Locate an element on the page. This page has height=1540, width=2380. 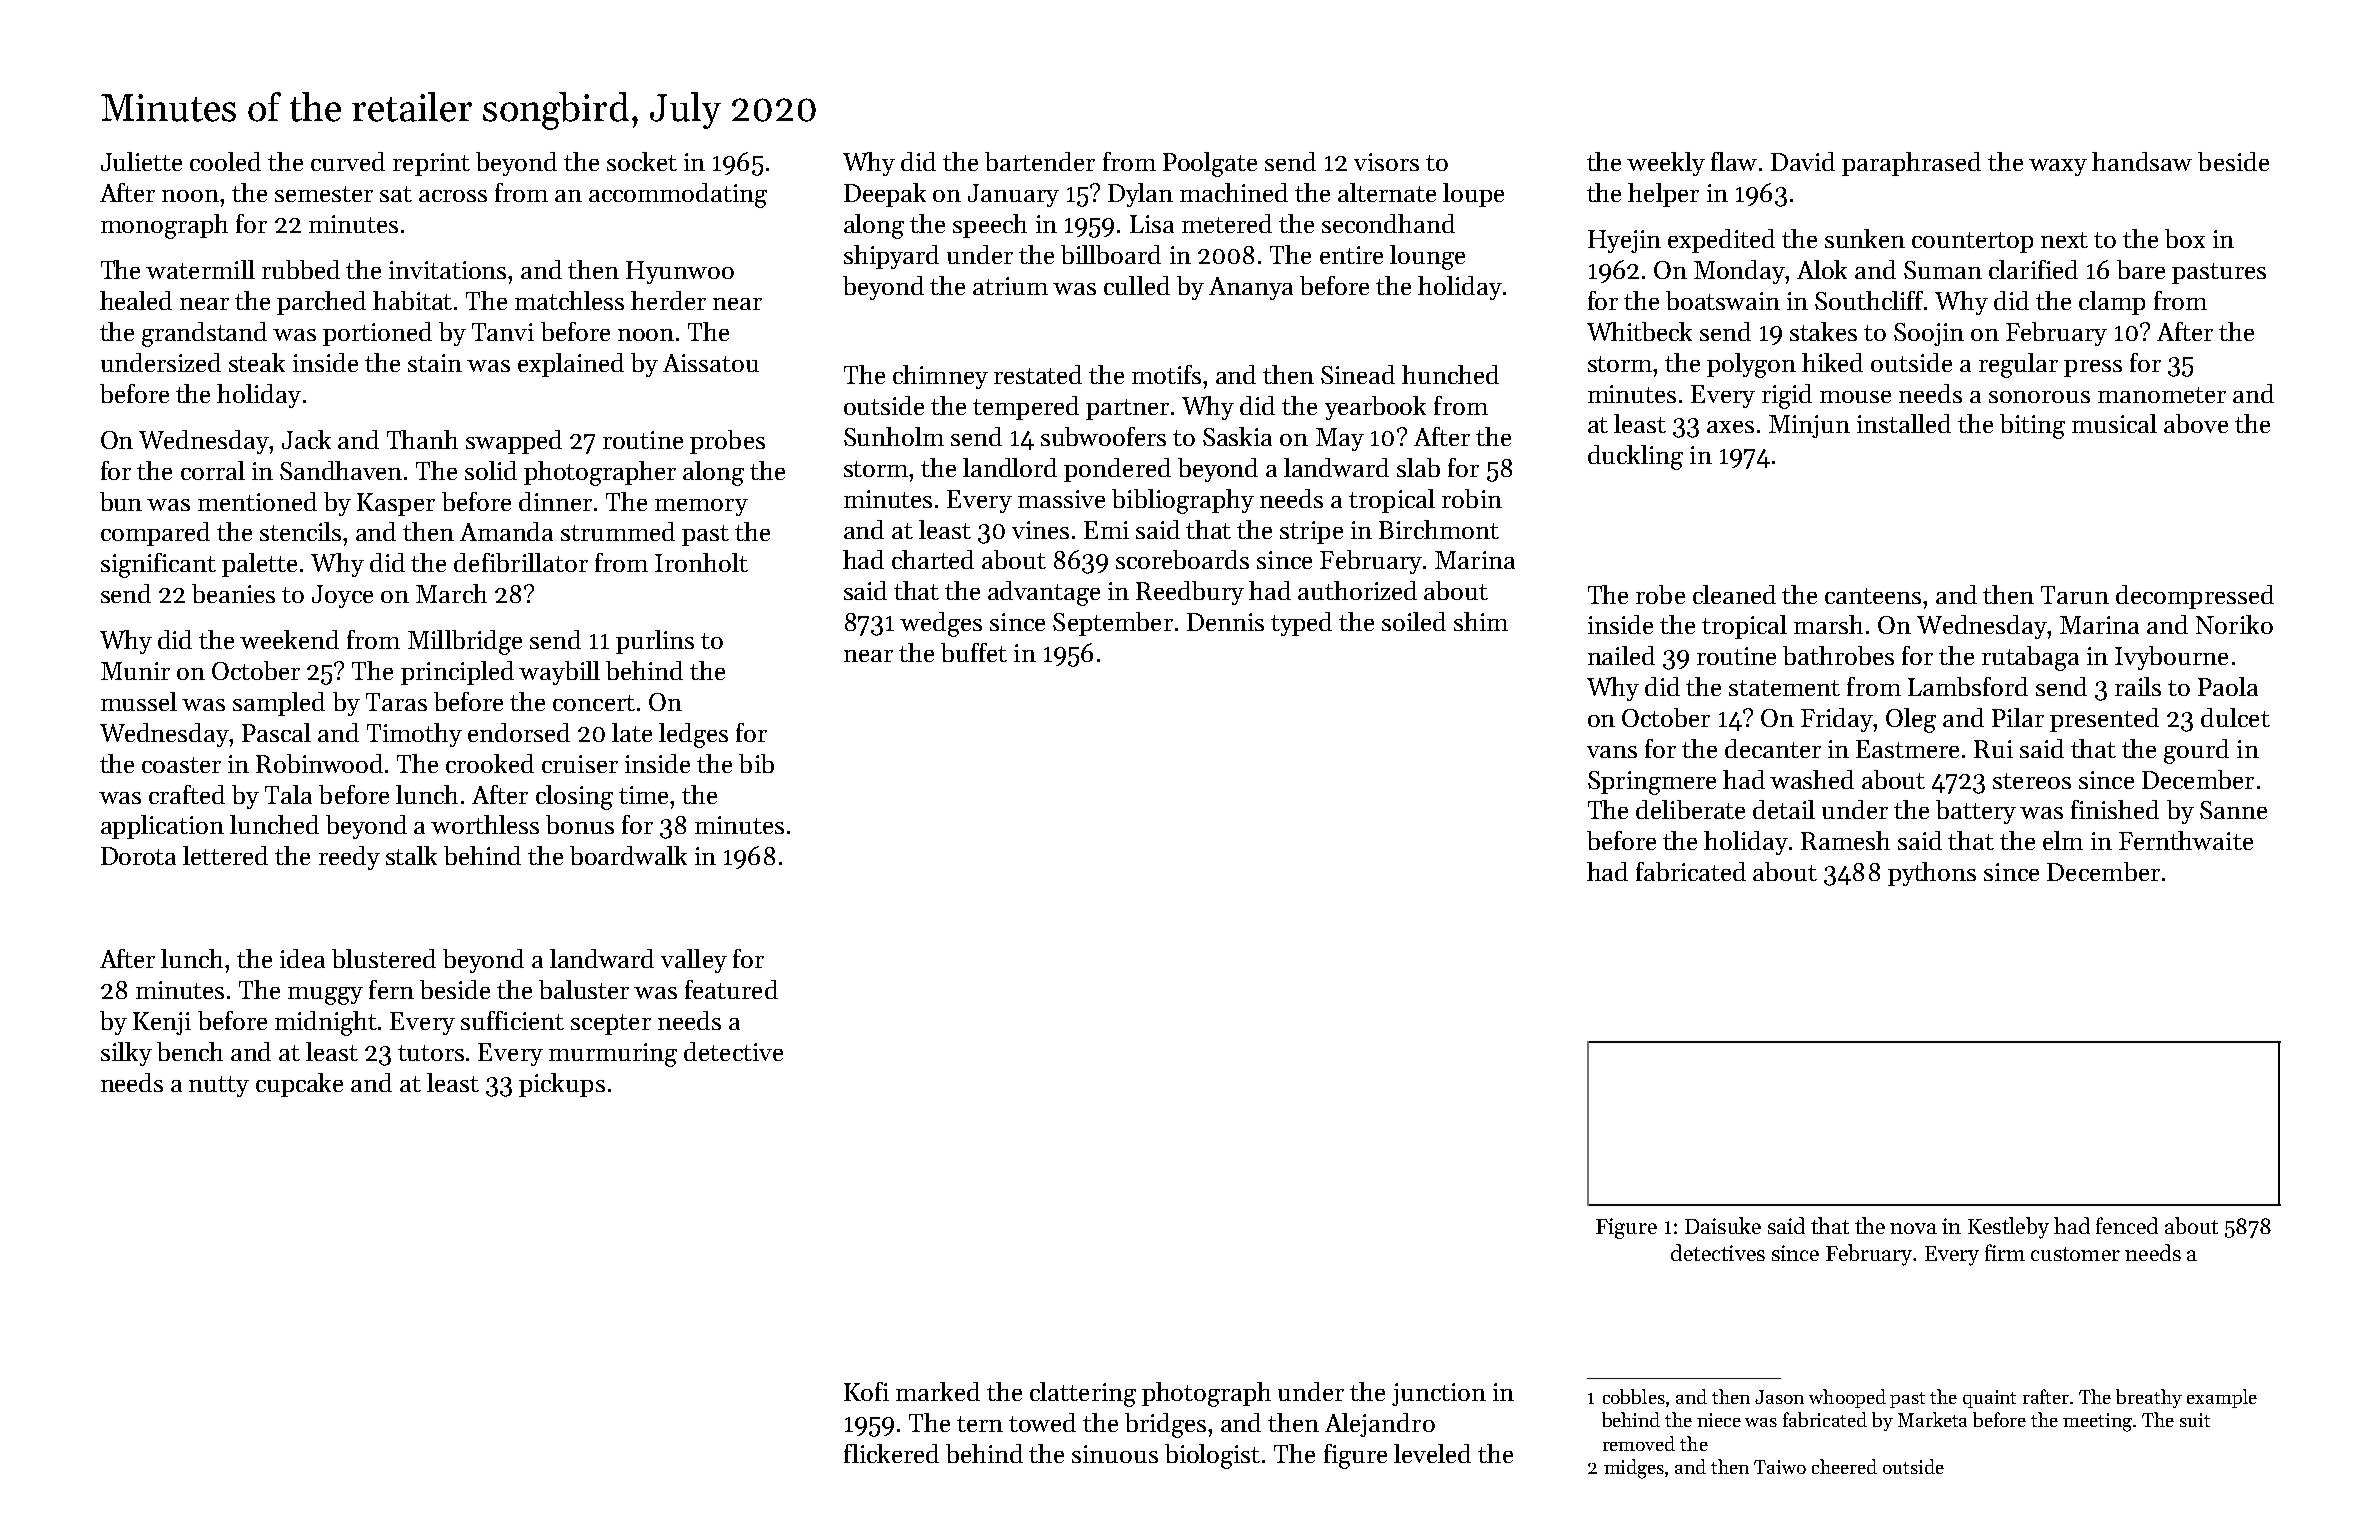
socket is located at coordinates (642, 161).
